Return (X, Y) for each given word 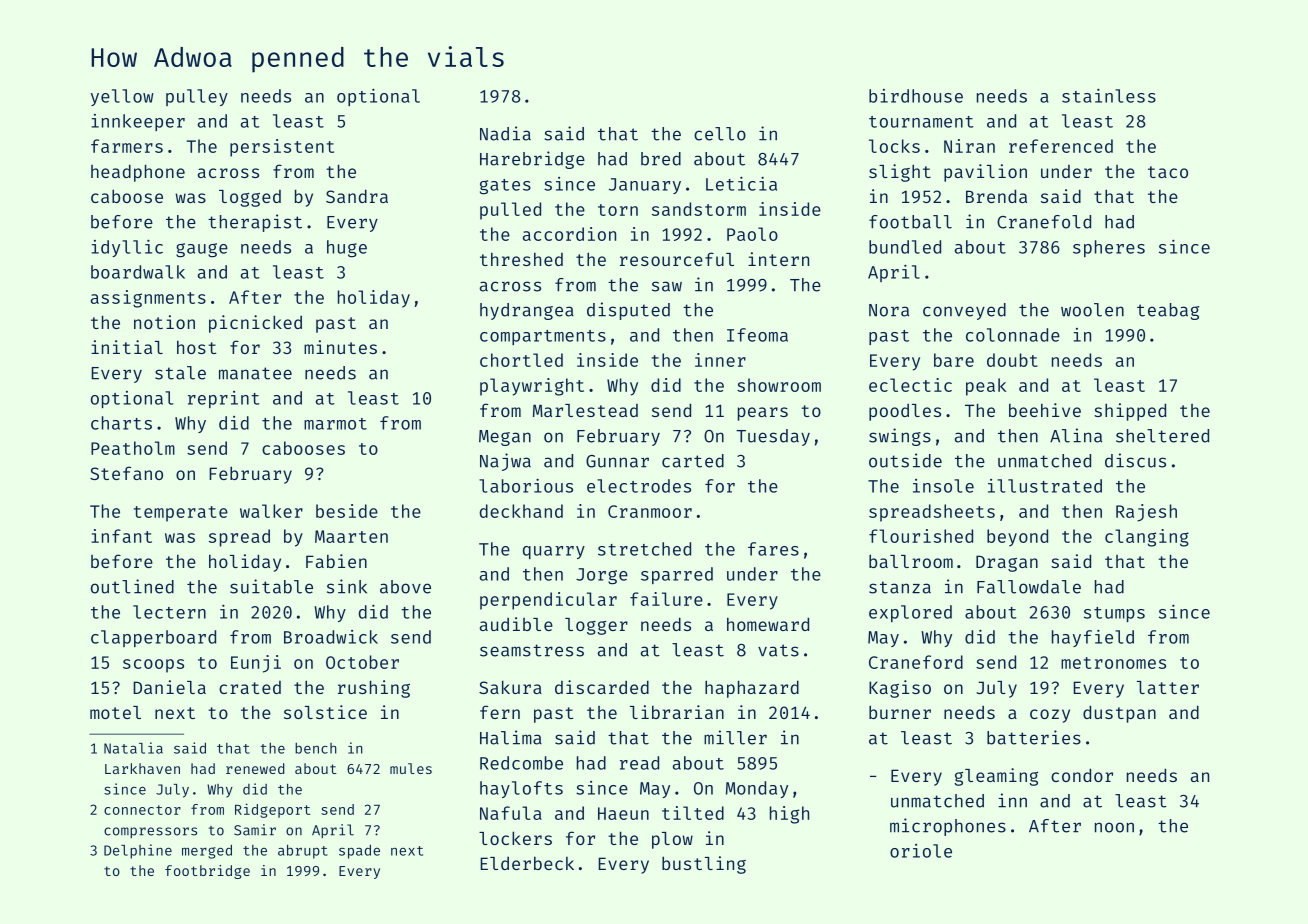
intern (778, 259)
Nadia (505, 133)
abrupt (303, 851)
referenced (1061, 146)
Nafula (511, 813)
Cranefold (1044, 222)
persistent (282, 148)
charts (121, 423)
